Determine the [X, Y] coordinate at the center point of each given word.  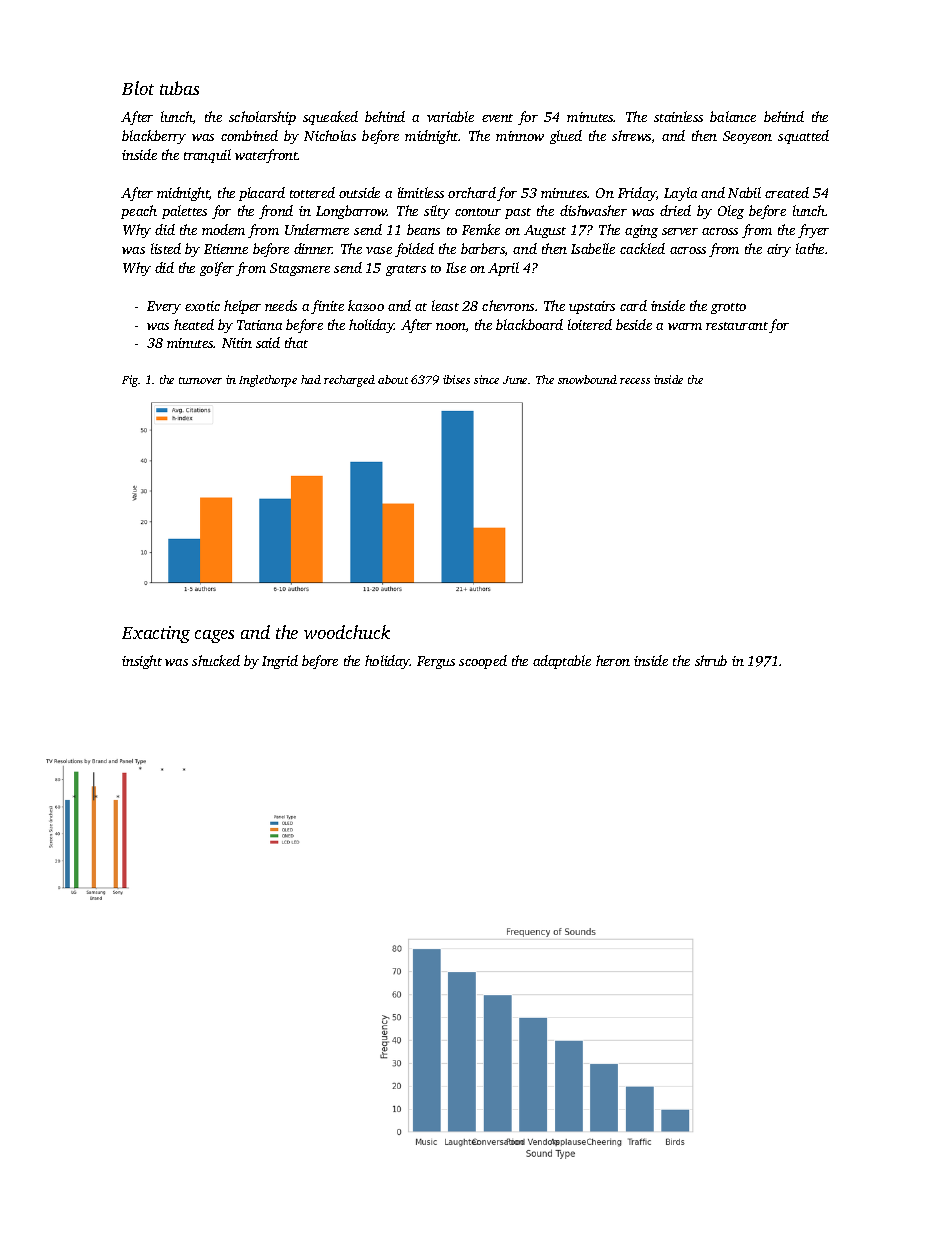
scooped [483, 662]
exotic [202, 306]
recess [635, 381]
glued [566, 137]
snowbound [587, 379]
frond [276, 212]
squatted [803, 137]
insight [142, 662]
